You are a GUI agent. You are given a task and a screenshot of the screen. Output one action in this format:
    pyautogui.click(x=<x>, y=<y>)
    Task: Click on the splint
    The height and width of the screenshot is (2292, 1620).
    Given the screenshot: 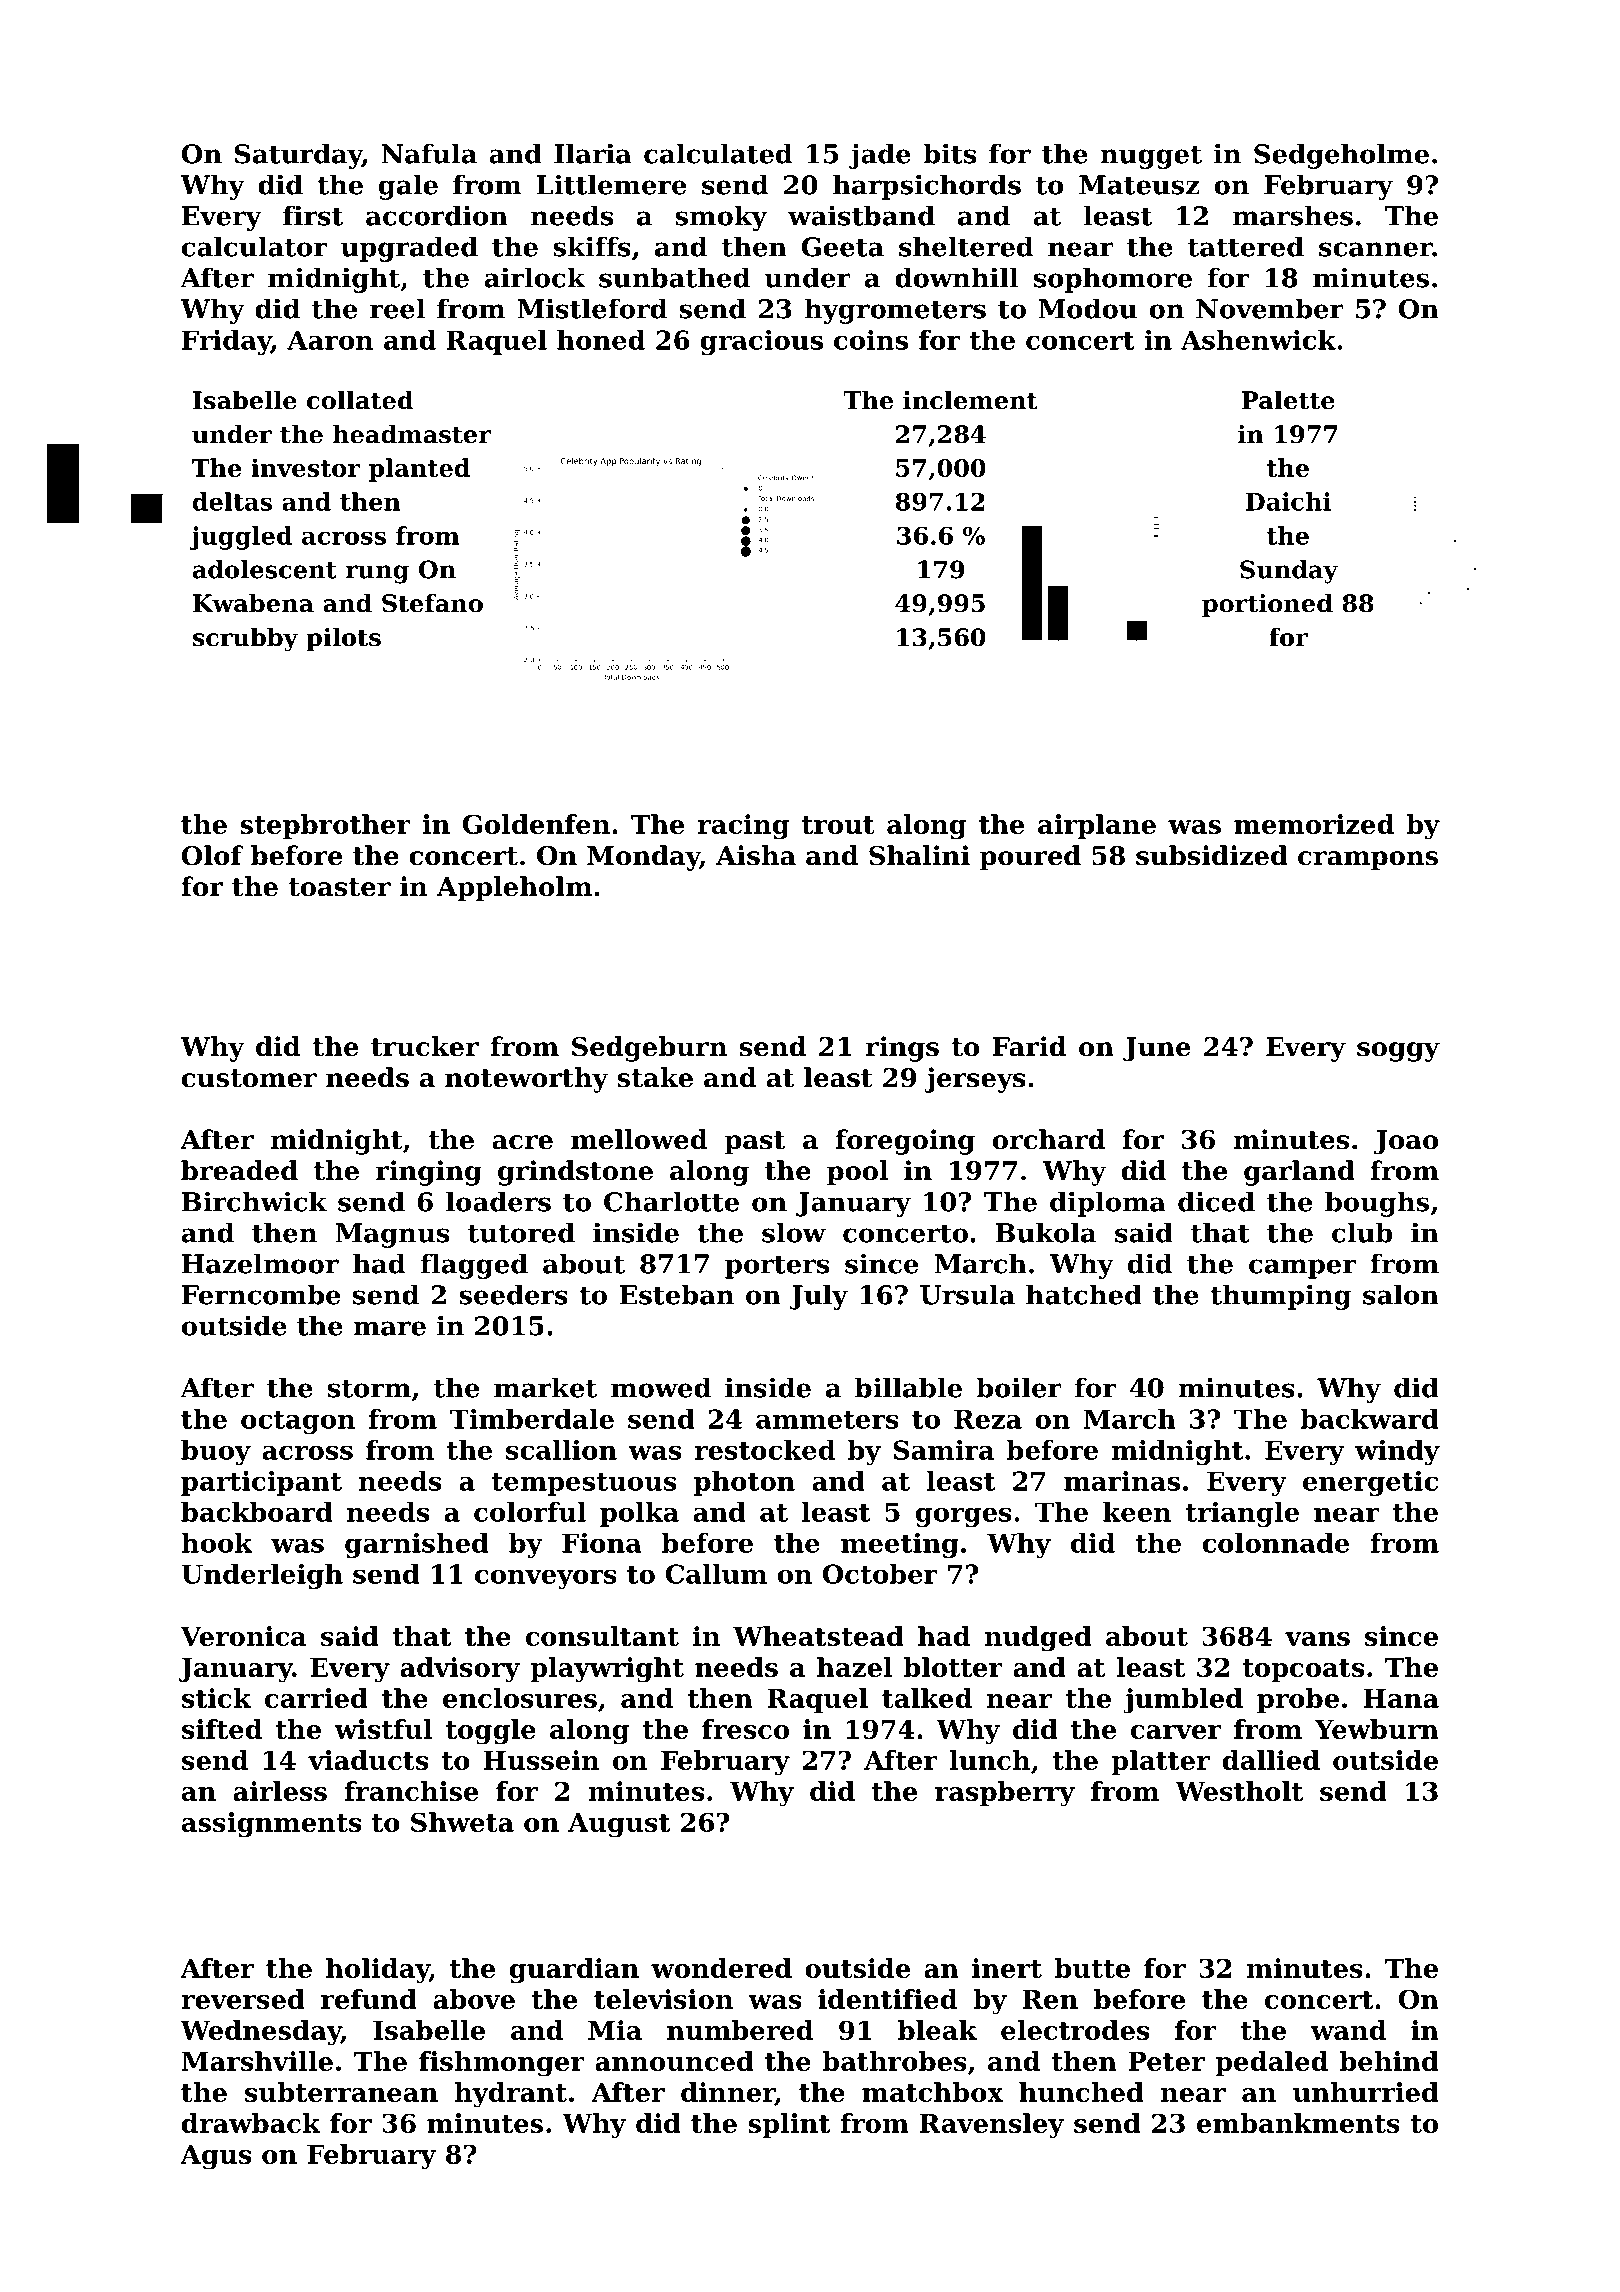 What is the action you would take?
    pyautogui.click(x=789, y=2125)
